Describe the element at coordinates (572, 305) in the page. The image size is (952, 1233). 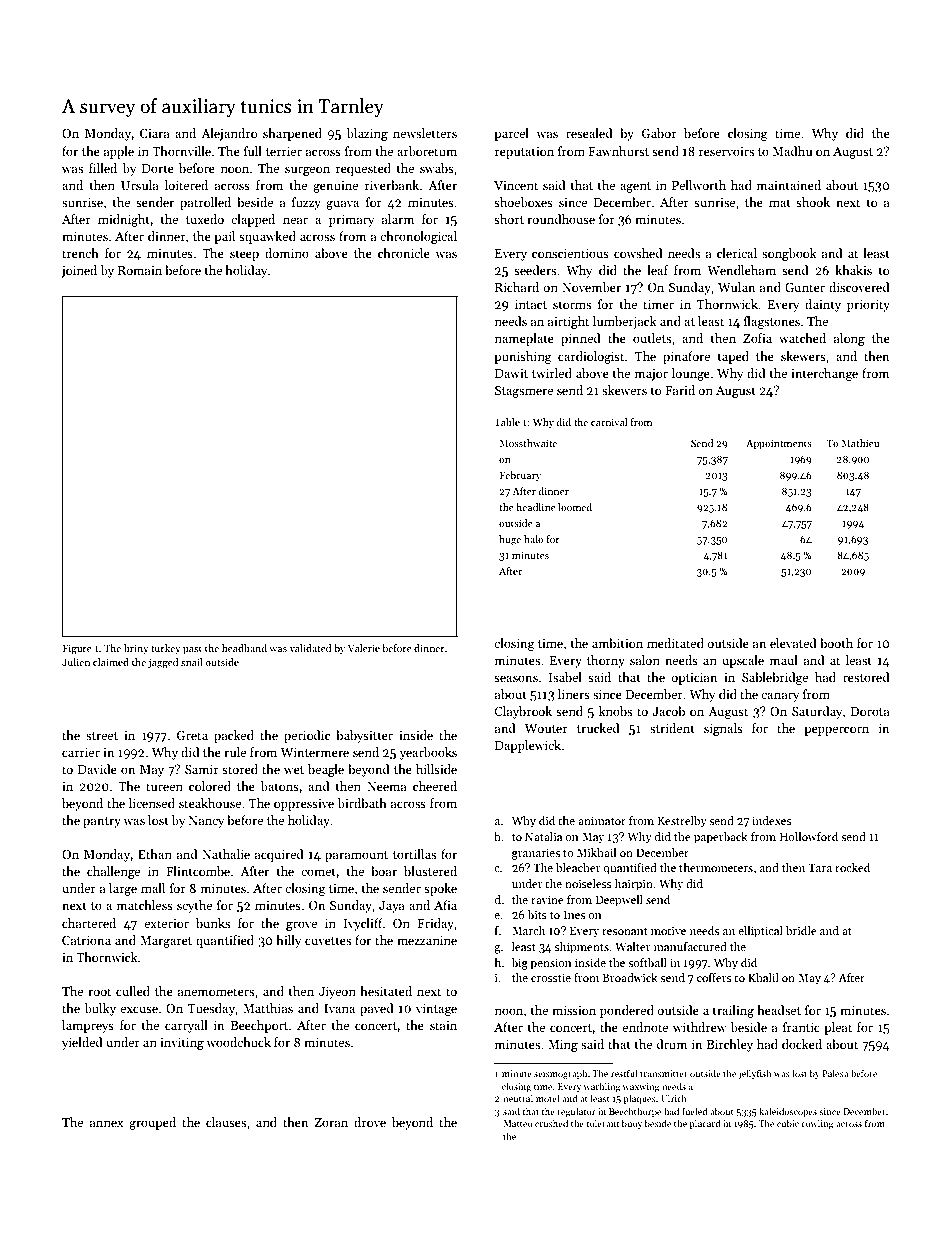
I see `storms` at that location.
